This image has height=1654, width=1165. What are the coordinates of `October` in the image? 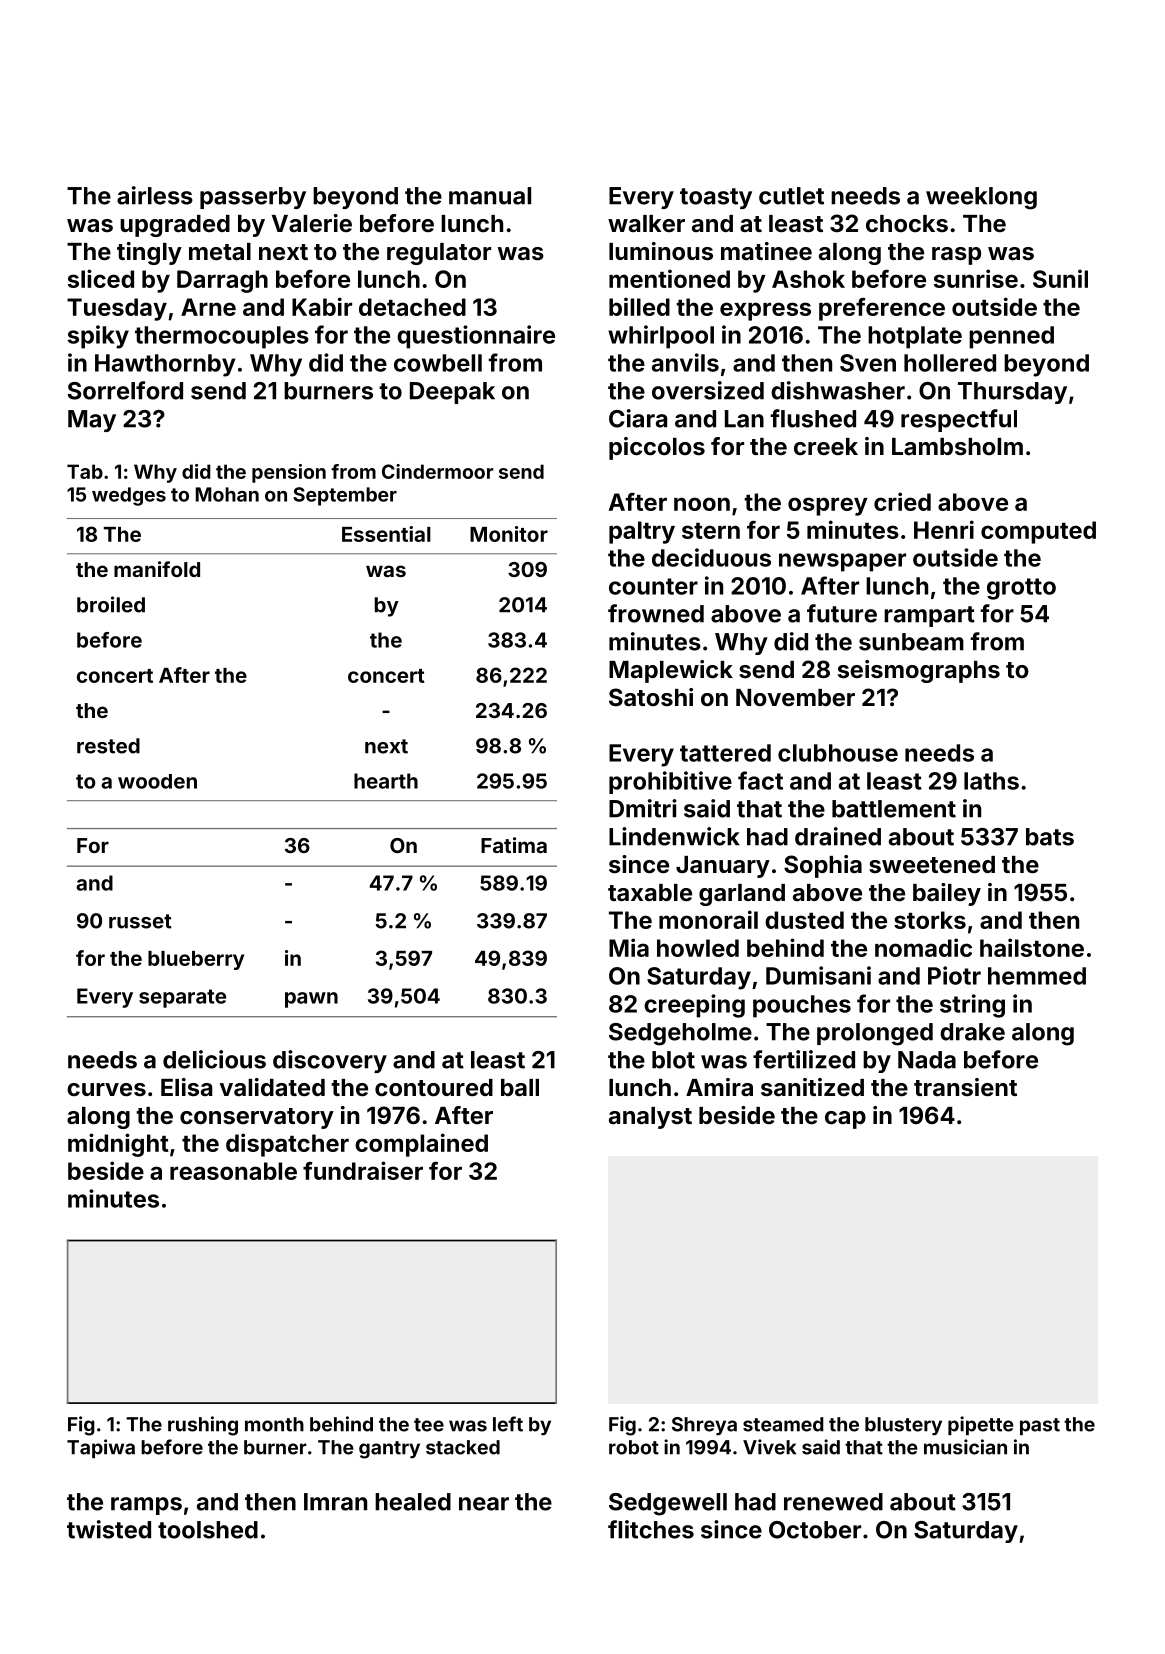 It's located at (815, 1530).
